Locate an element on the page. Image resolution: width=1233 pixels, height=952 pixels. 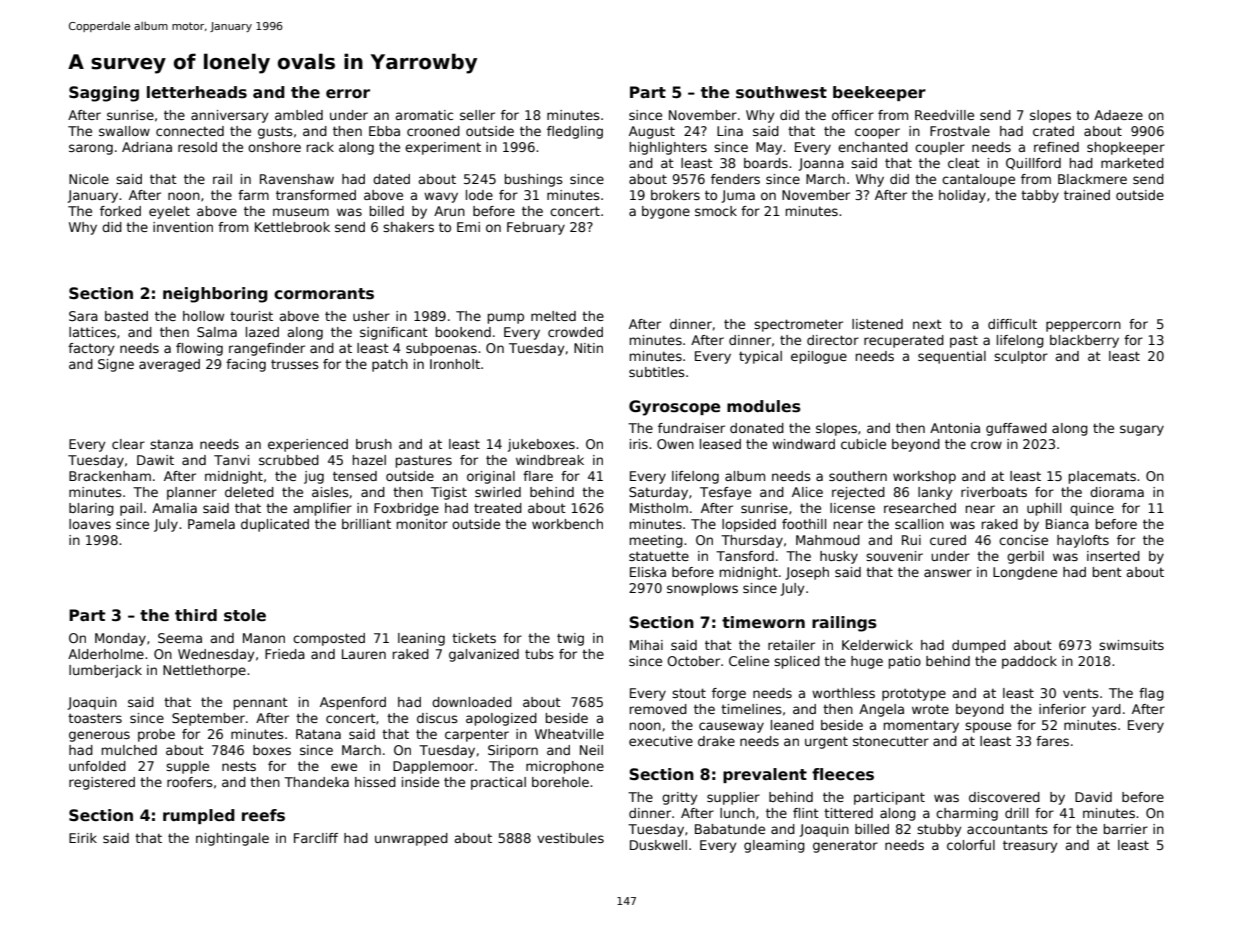
experiment is located at coordinates (443, 148).
